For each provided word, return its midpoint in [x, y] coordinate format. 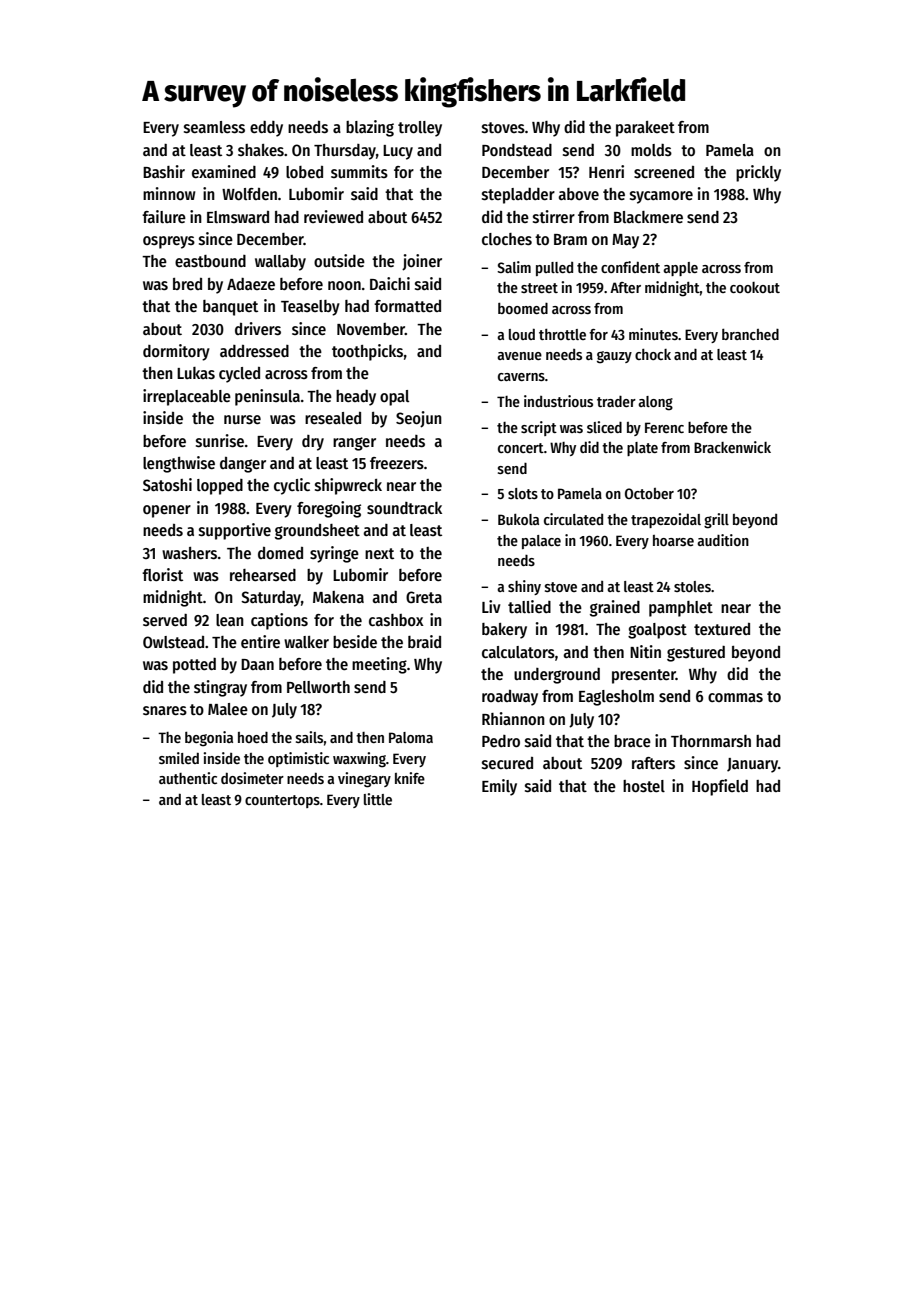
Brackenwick [732, 447]
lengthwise [179, 464]
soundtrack [404, 508]
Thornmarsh [711, 741]
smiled [179, 758]
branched [750, 334]
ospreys [169, 242]
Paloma [411, 737]
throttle [562, 334]
